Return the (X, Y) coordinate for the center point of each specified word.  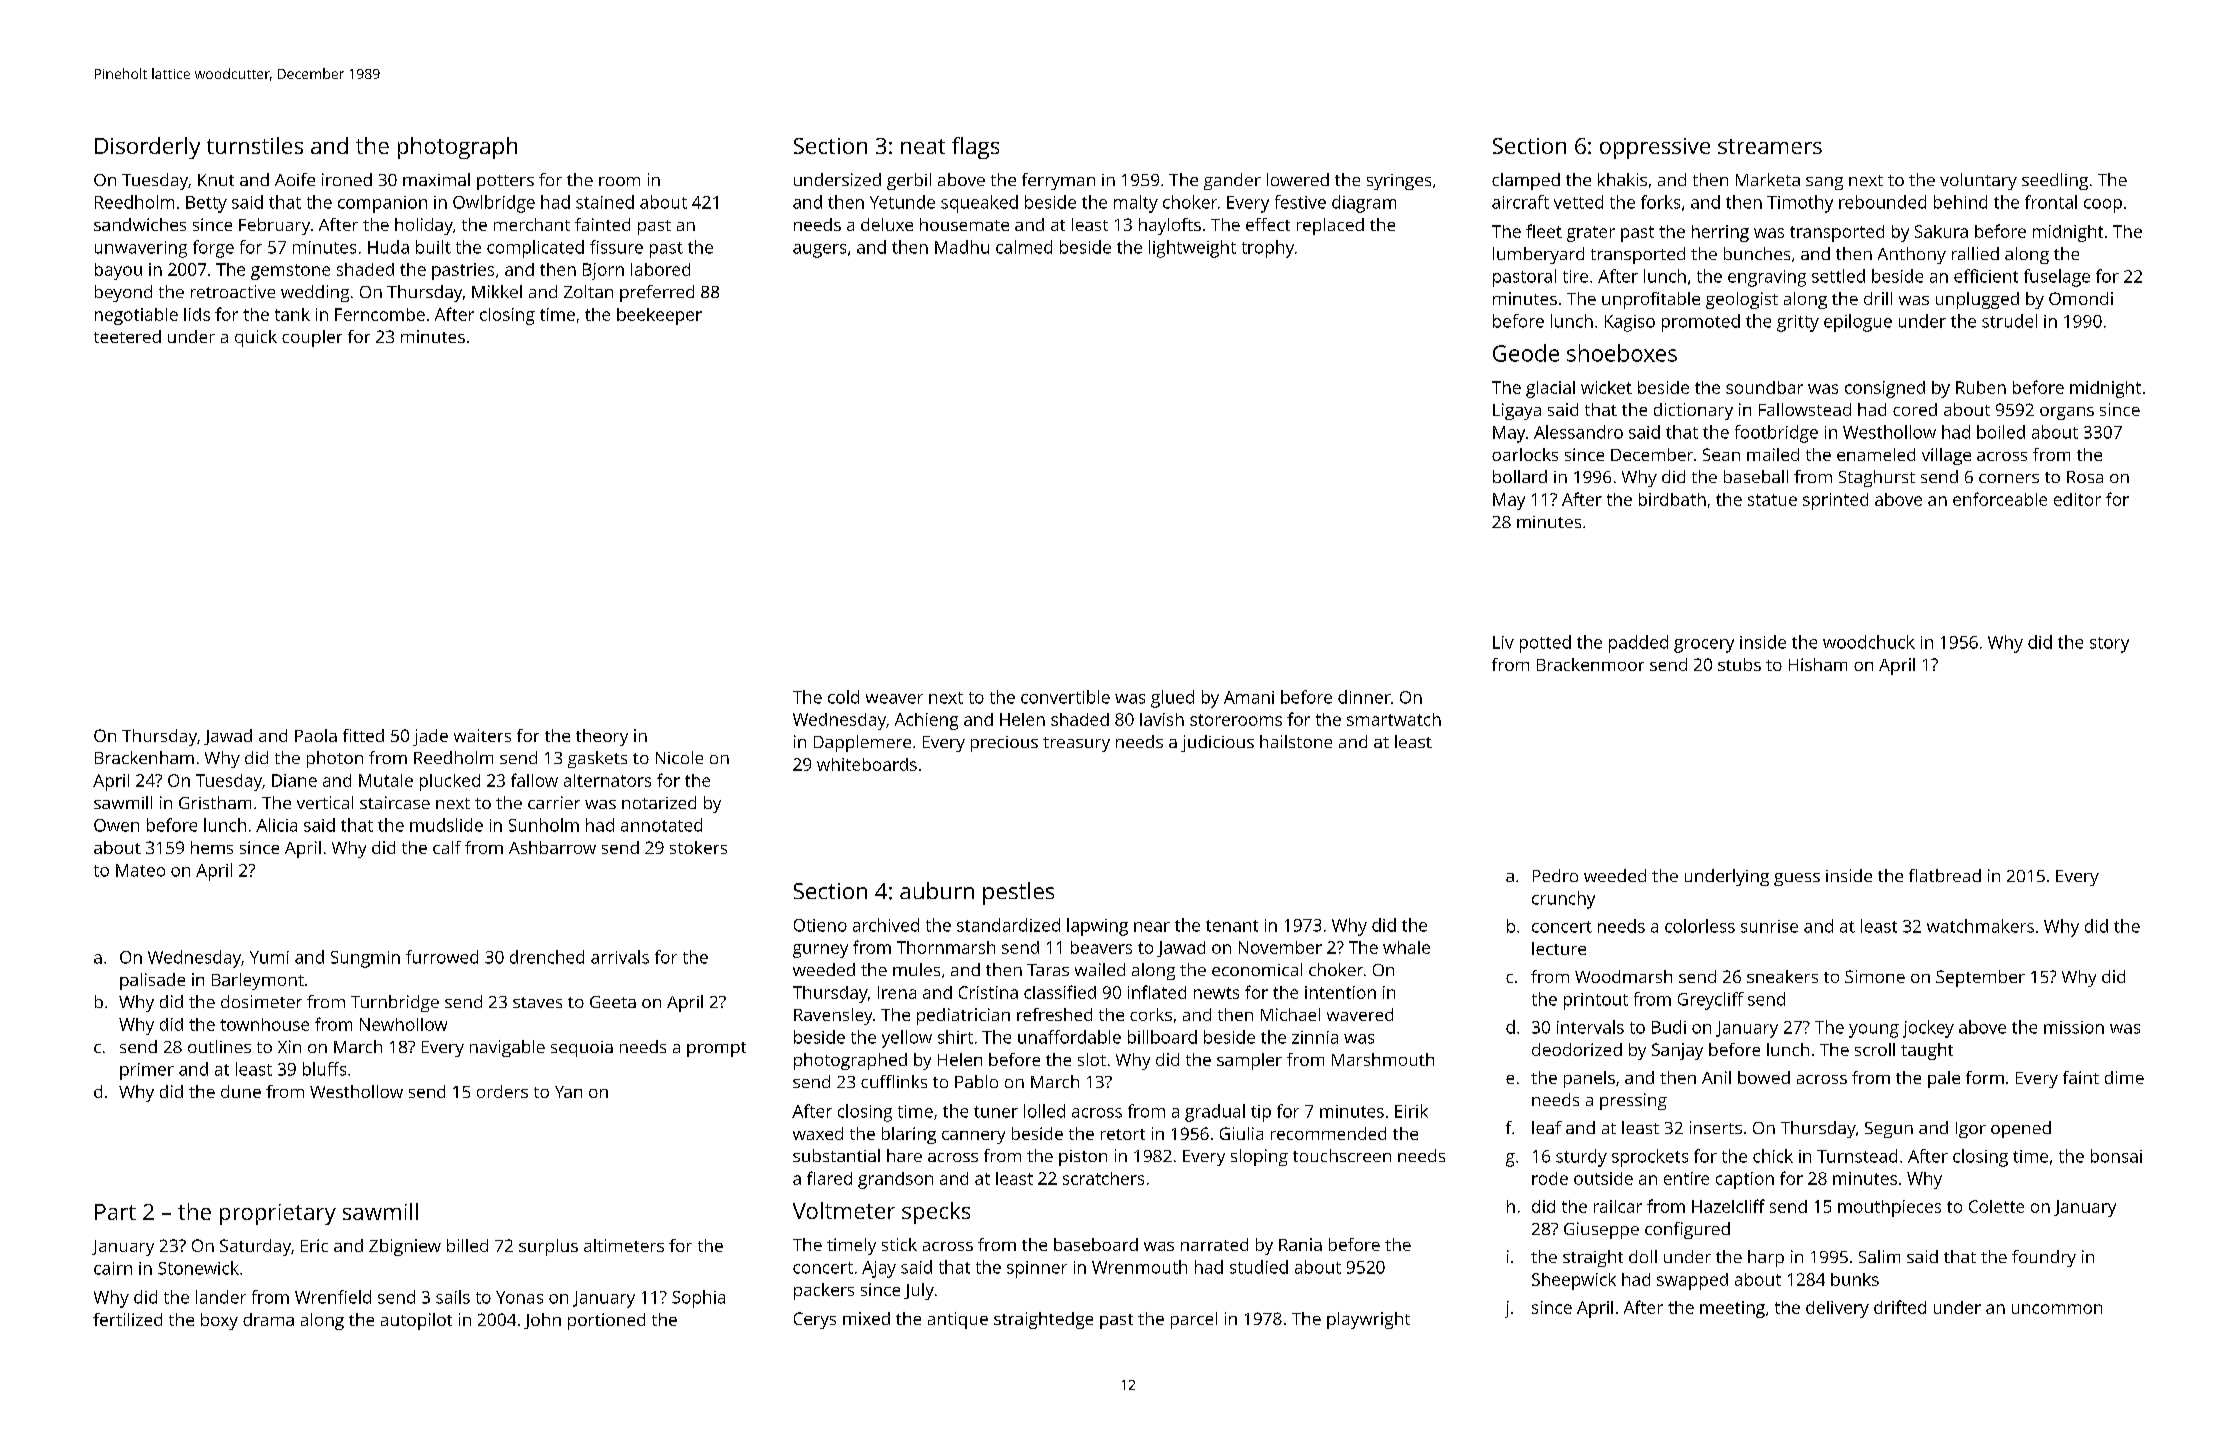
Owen (116, 825)
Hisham (1818, 664)
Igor (1971, 1130)
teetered (127, 336)
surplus (548, 1247)
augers (819, 251)
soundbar (1764, 387)
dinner (1364, 697)
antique (958, 1320)
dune (241, 1091)
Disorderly (147, 148)
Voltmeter (844, 1210)
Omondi (2081, 298)
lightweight (1192, 249)
